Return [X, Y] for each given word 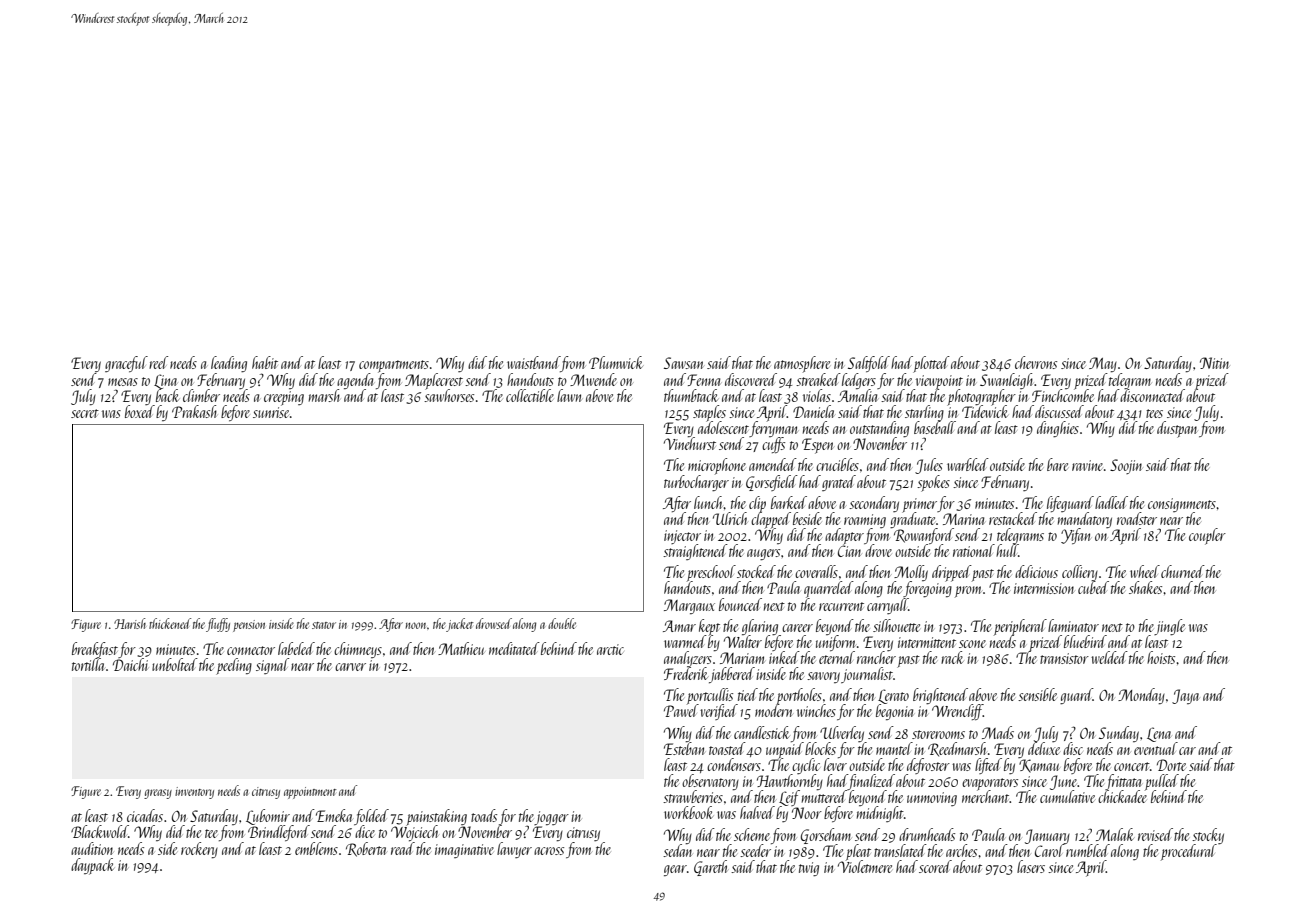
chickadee [1122, 797]
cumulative [1067, 796]
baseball [935, 427]
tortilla [88, 664]
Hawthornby [790, 782]
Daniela [814, 411]
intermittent [927, 642]
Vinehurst [690, 443]
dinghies [1058, 429]
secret [85, 413]
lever [835, 764]
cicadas [145, 815]
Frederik [686, 673]
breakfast [95, 650]
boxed [140, 411]
